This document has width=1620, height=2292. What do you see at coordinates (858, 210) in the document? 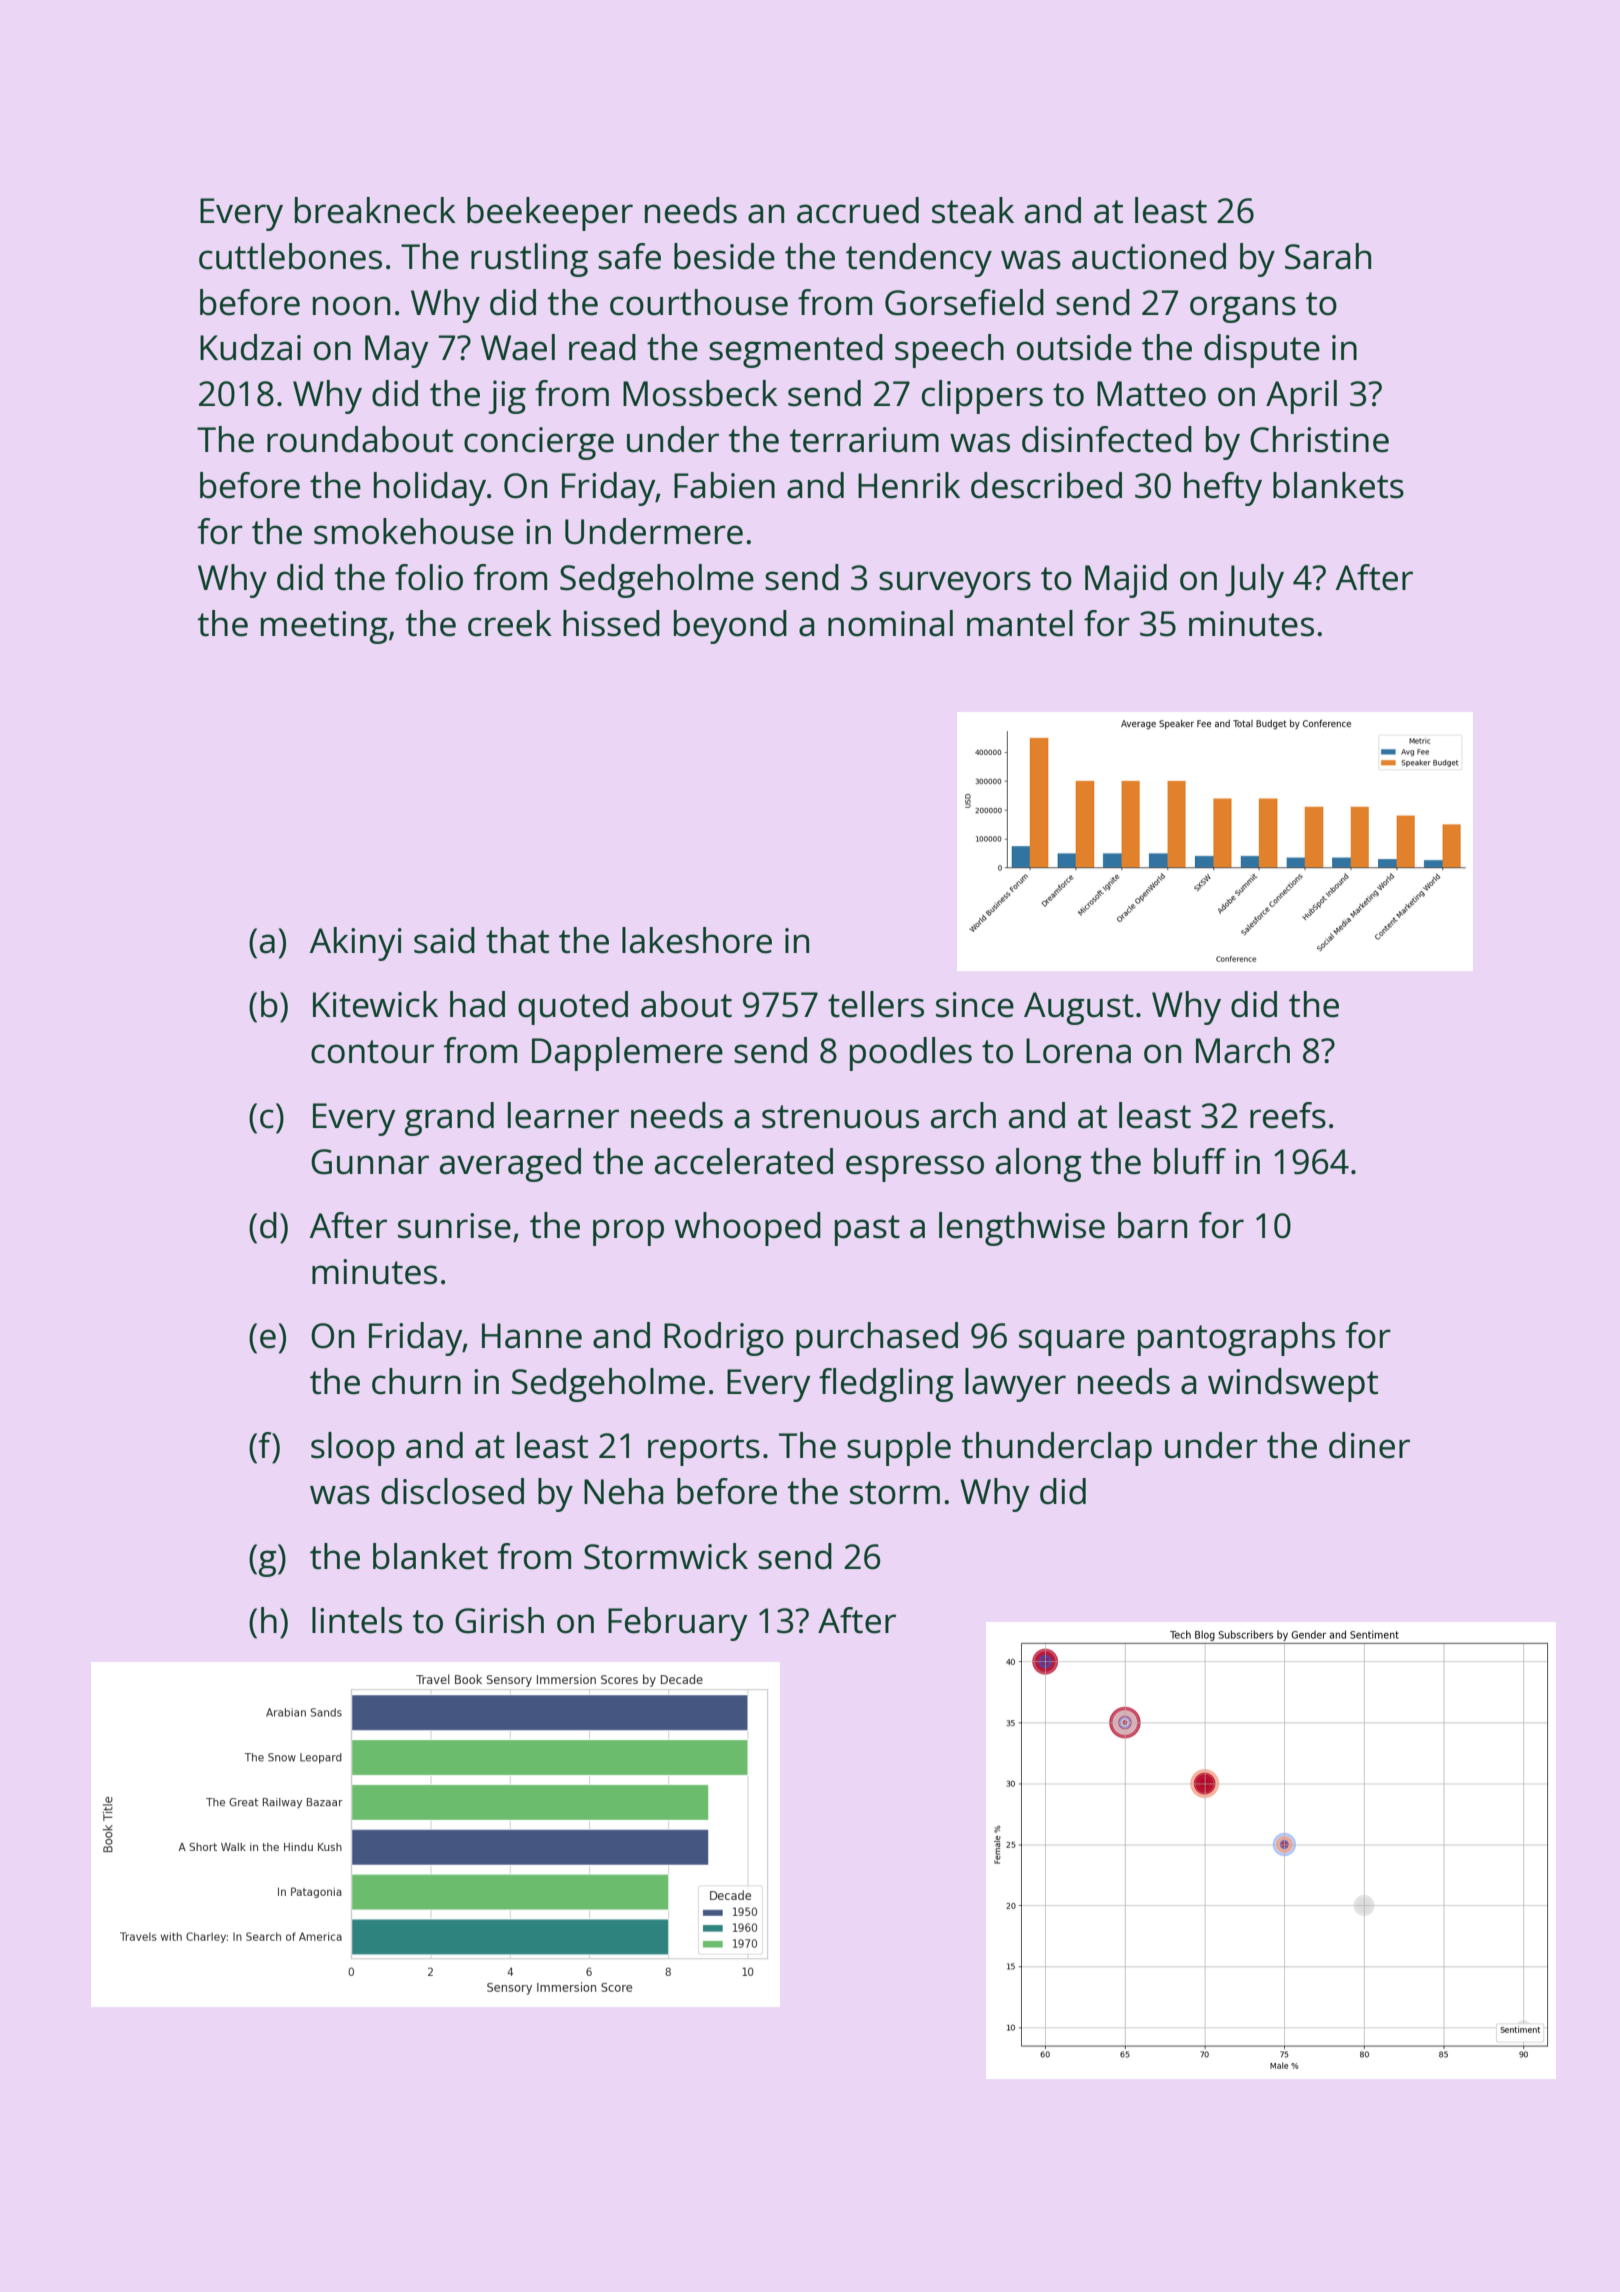
I see `accrued` at bounding box center [858, 210].
